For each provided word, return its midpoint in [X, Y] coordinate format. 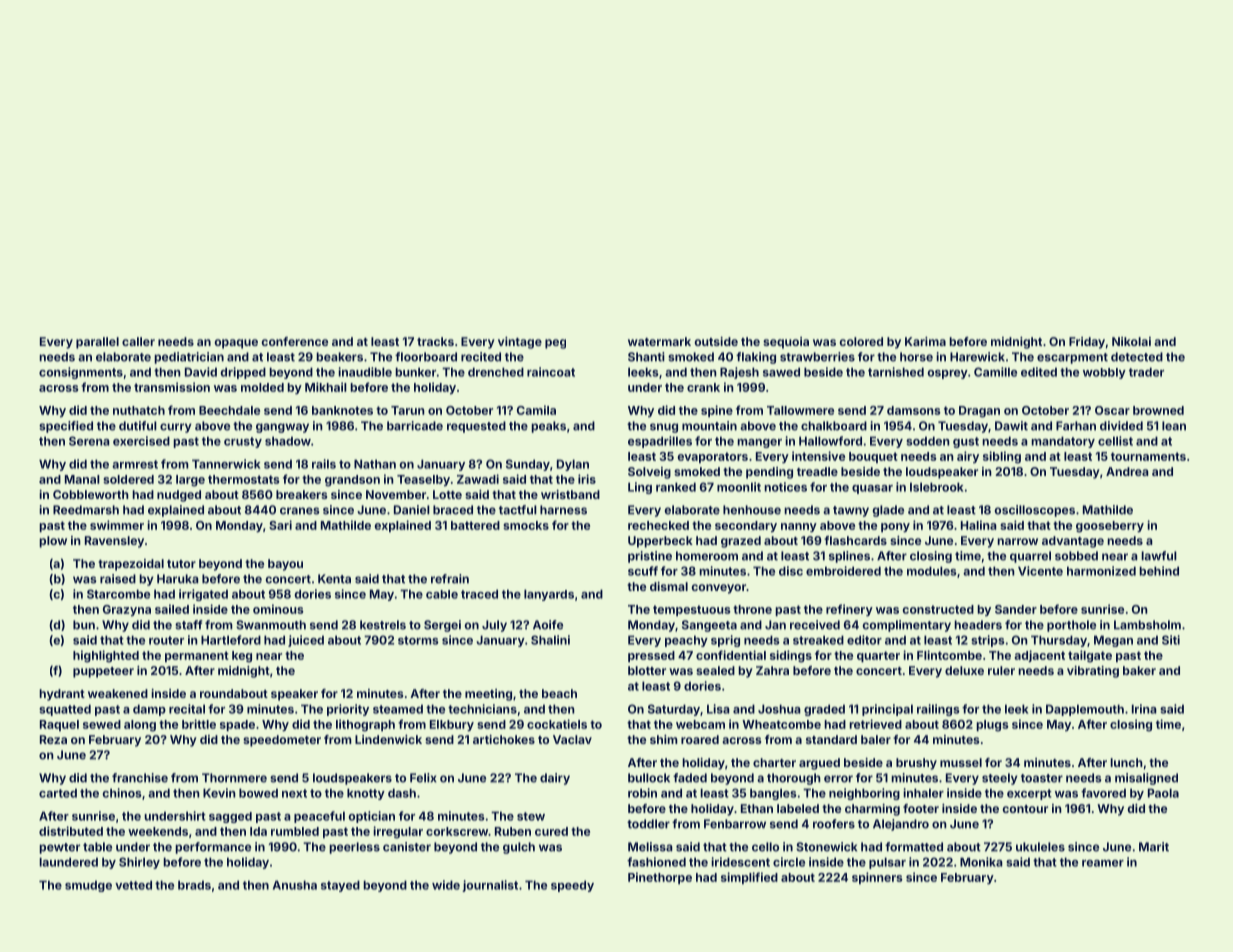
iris [587, 479]
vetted [133, 885]
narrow [1017, 541]
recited [481, 357]
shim [664, 739]
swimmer [117, 525]
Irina [1144, 709]
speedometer [282, 741]
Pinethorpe [660, 878]
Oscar [1112, 410]
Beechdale [229, 410]
